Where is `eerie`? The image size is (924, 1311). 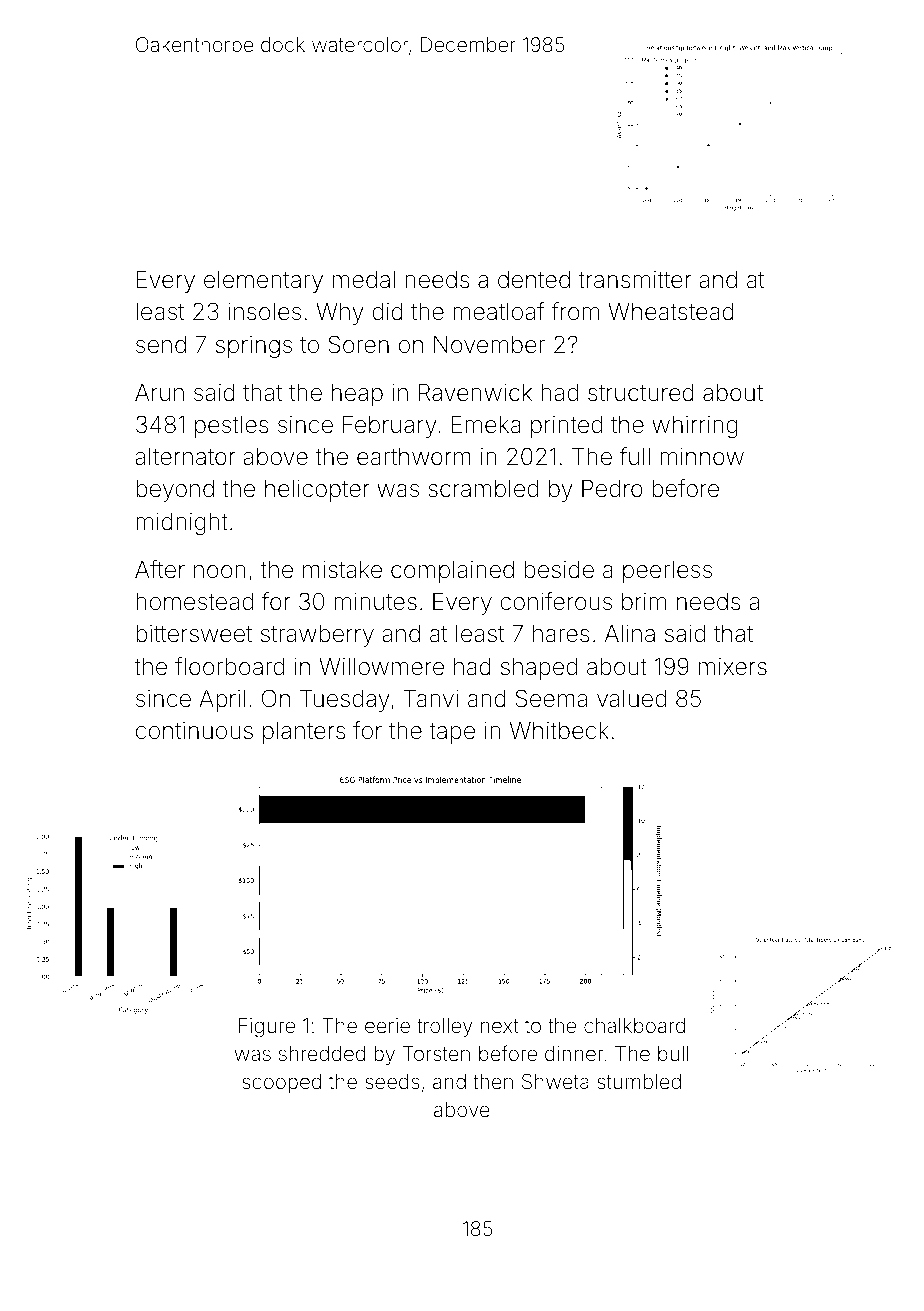 eerie is located at coordinates (387, 1025).
